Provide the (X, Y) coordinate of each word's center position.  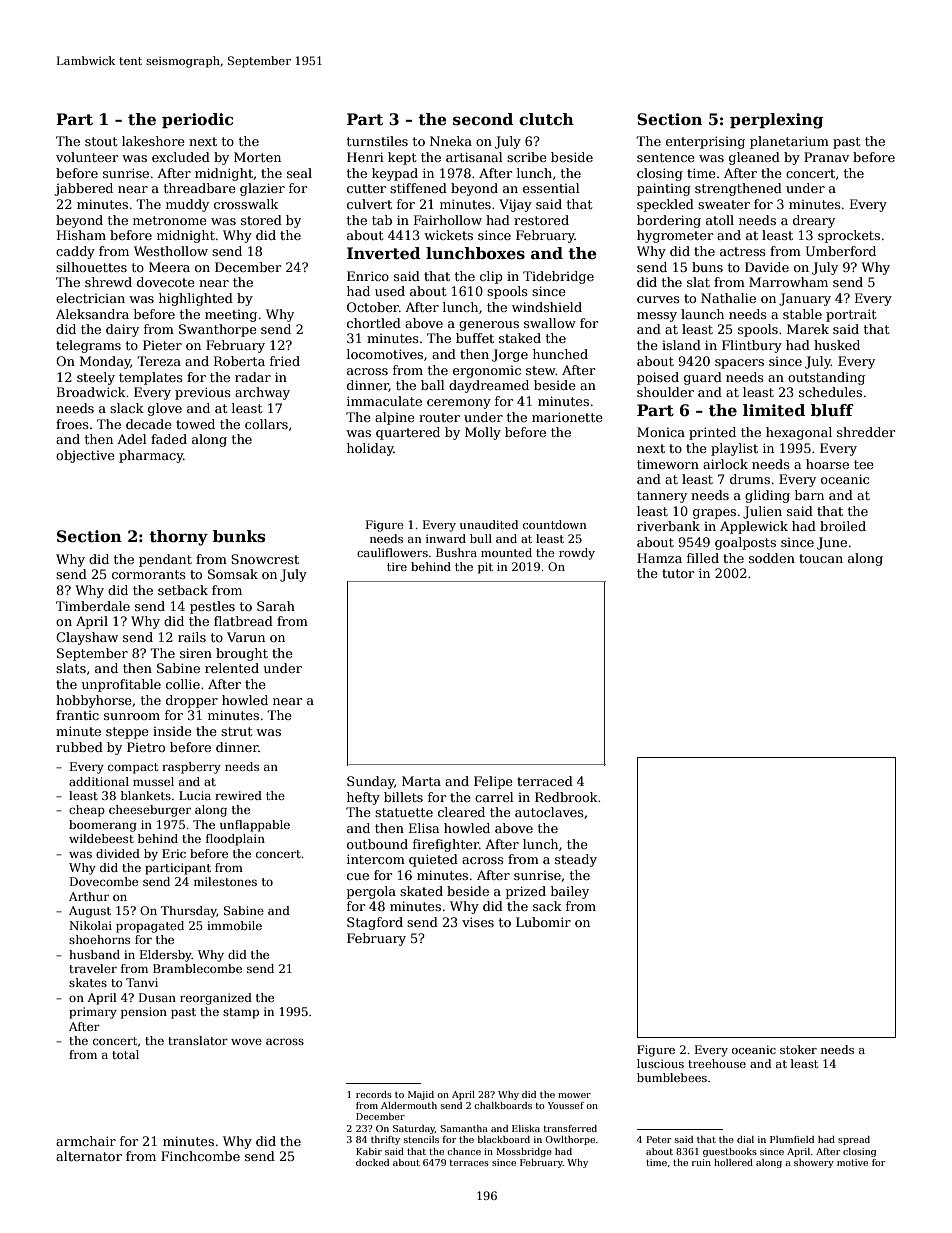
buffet (475, 338)
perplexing (777, 121)
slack (127, 408)
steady (576, 860)
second (483, 119)
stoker (798, 1049)
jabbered (83, 189)
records (374, 1094)
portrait (851, 315)
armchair (86, 1141)
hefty (363, 798)
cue (358, 876)
